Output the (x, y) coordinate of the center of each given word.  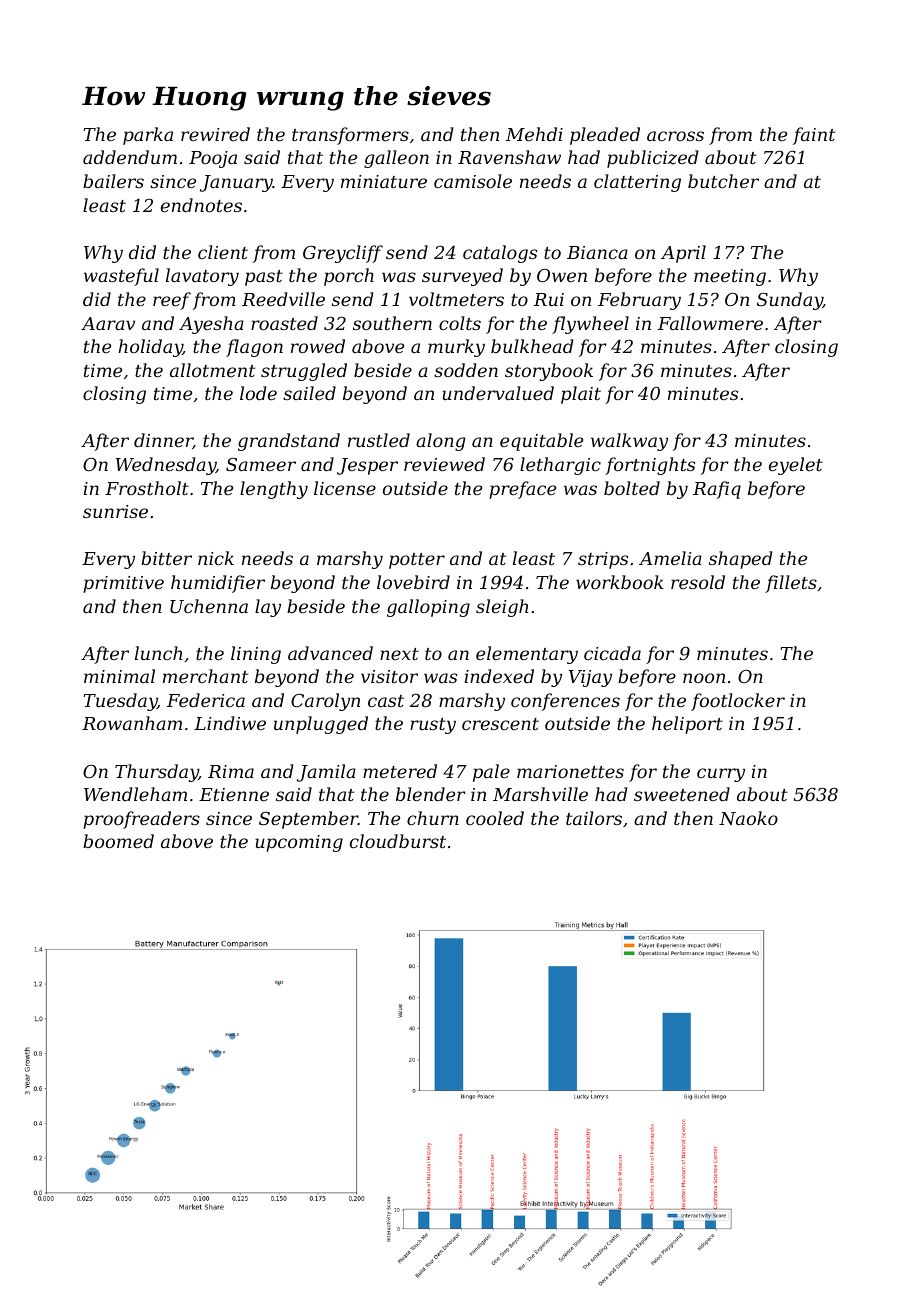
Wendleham (135, 794)
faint (814, 136)
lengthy (274, 490)
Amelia (670, 558)
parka (148, 136)
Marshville (540, 794)
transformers (350, 136)
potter (417, 561)
